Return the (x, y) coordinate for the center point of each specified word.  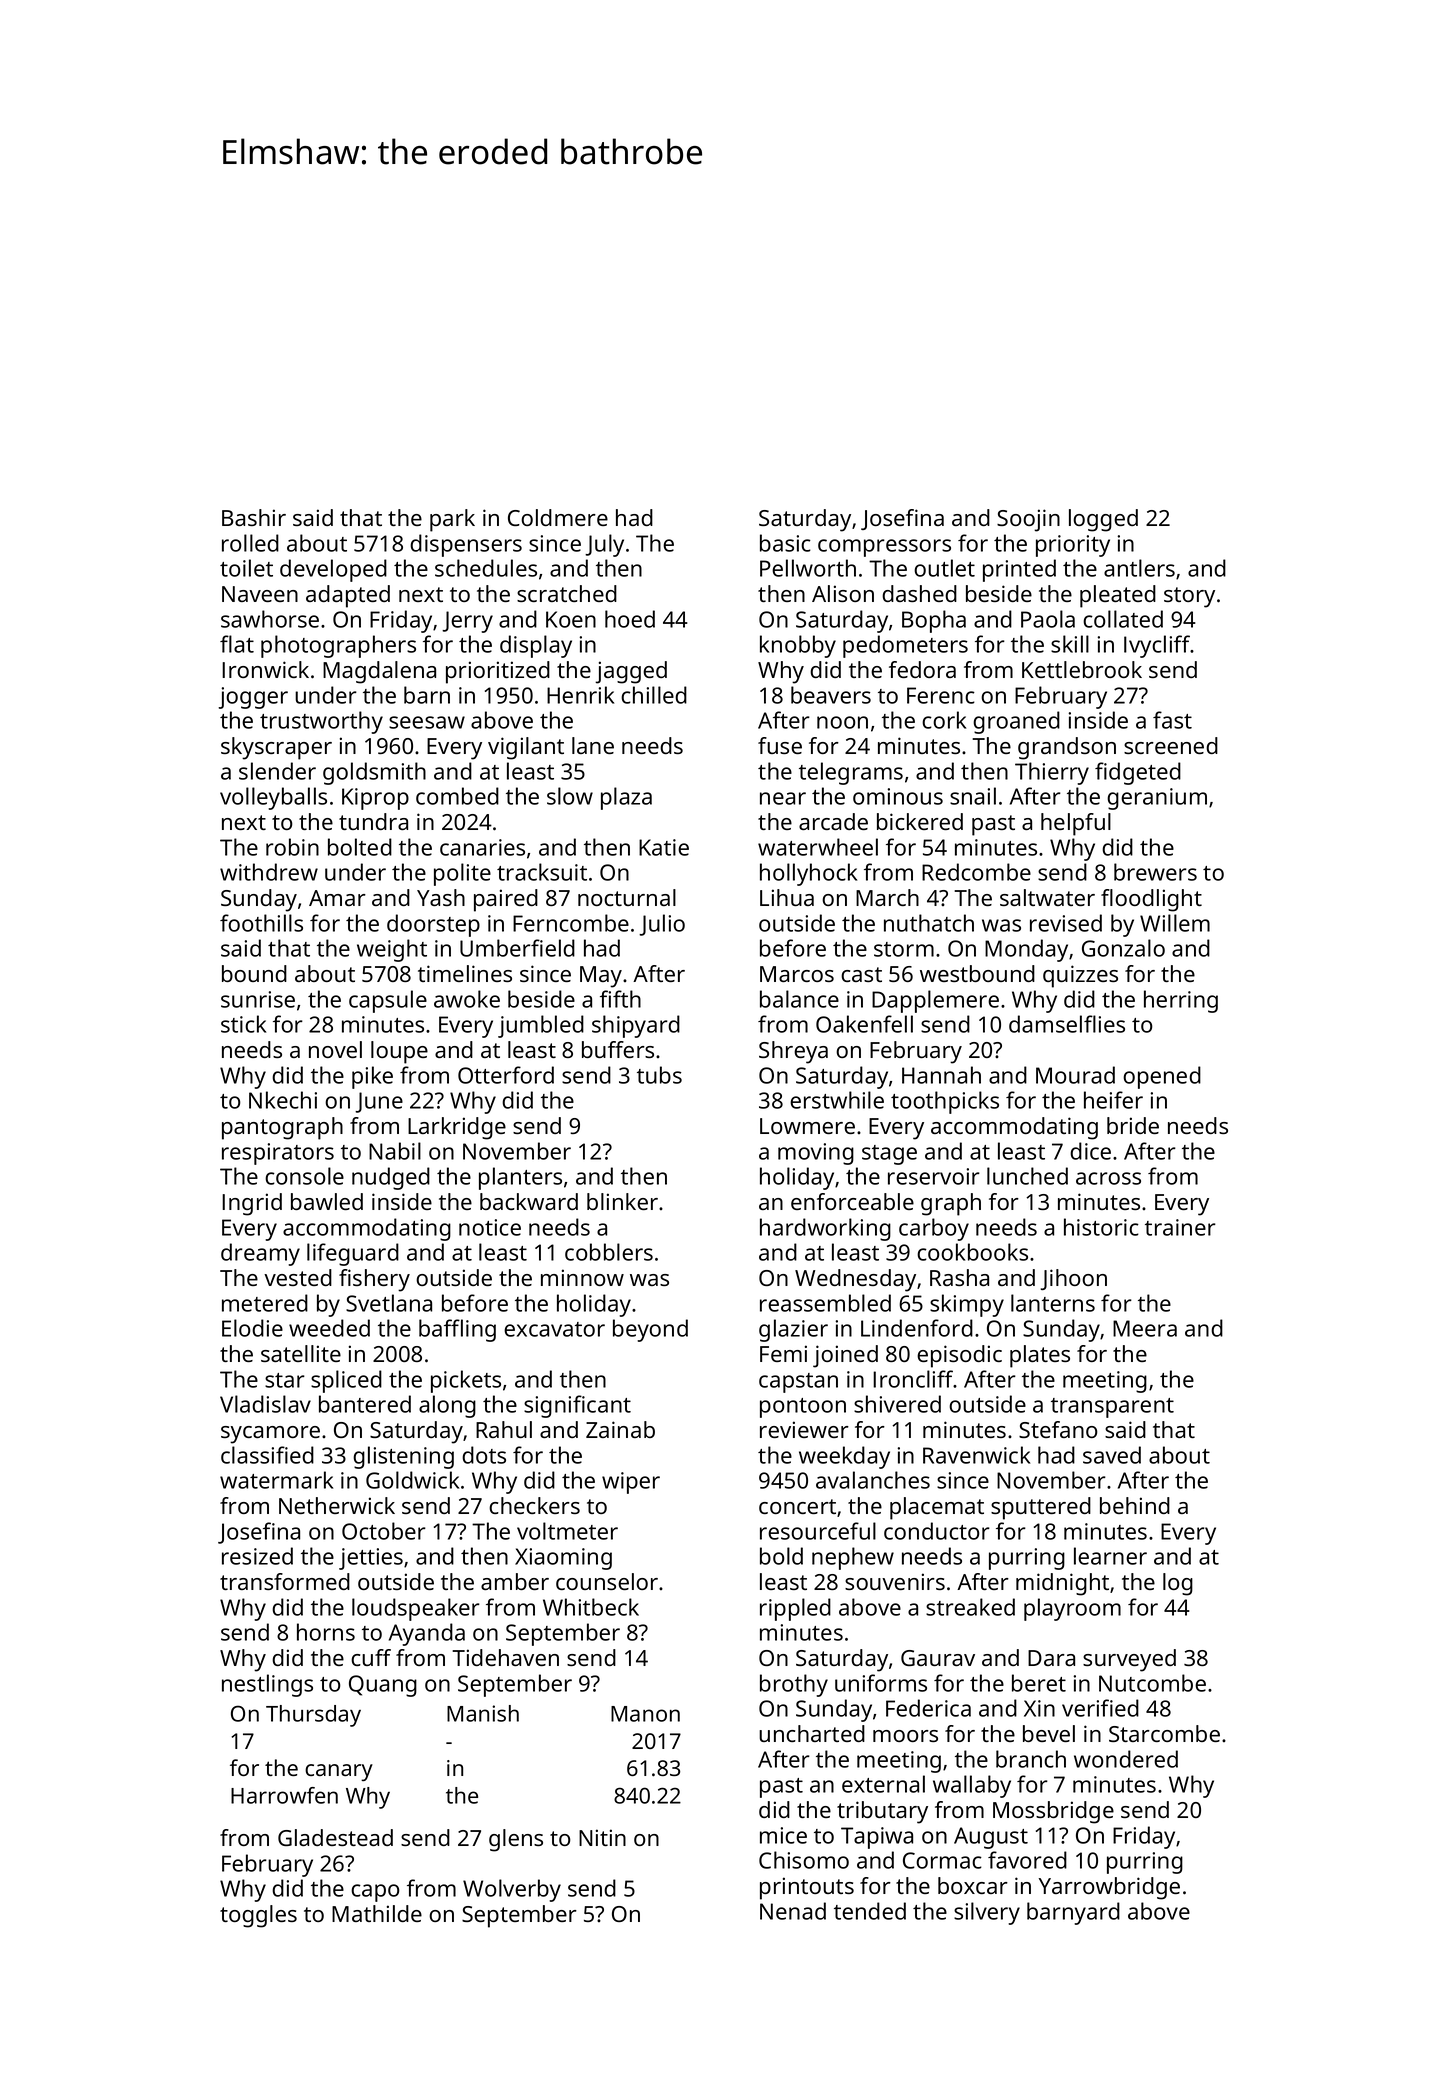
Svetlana (389, 1303)
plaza (626, 798)
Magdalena (379, 672)
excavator (554, 1329)
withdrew (269, 872)
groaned (1016, 722)
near (783, 798)
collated (1123, 619)
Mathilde (377, 1913)
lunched (1027, 1176)
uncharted (812, 1733)
